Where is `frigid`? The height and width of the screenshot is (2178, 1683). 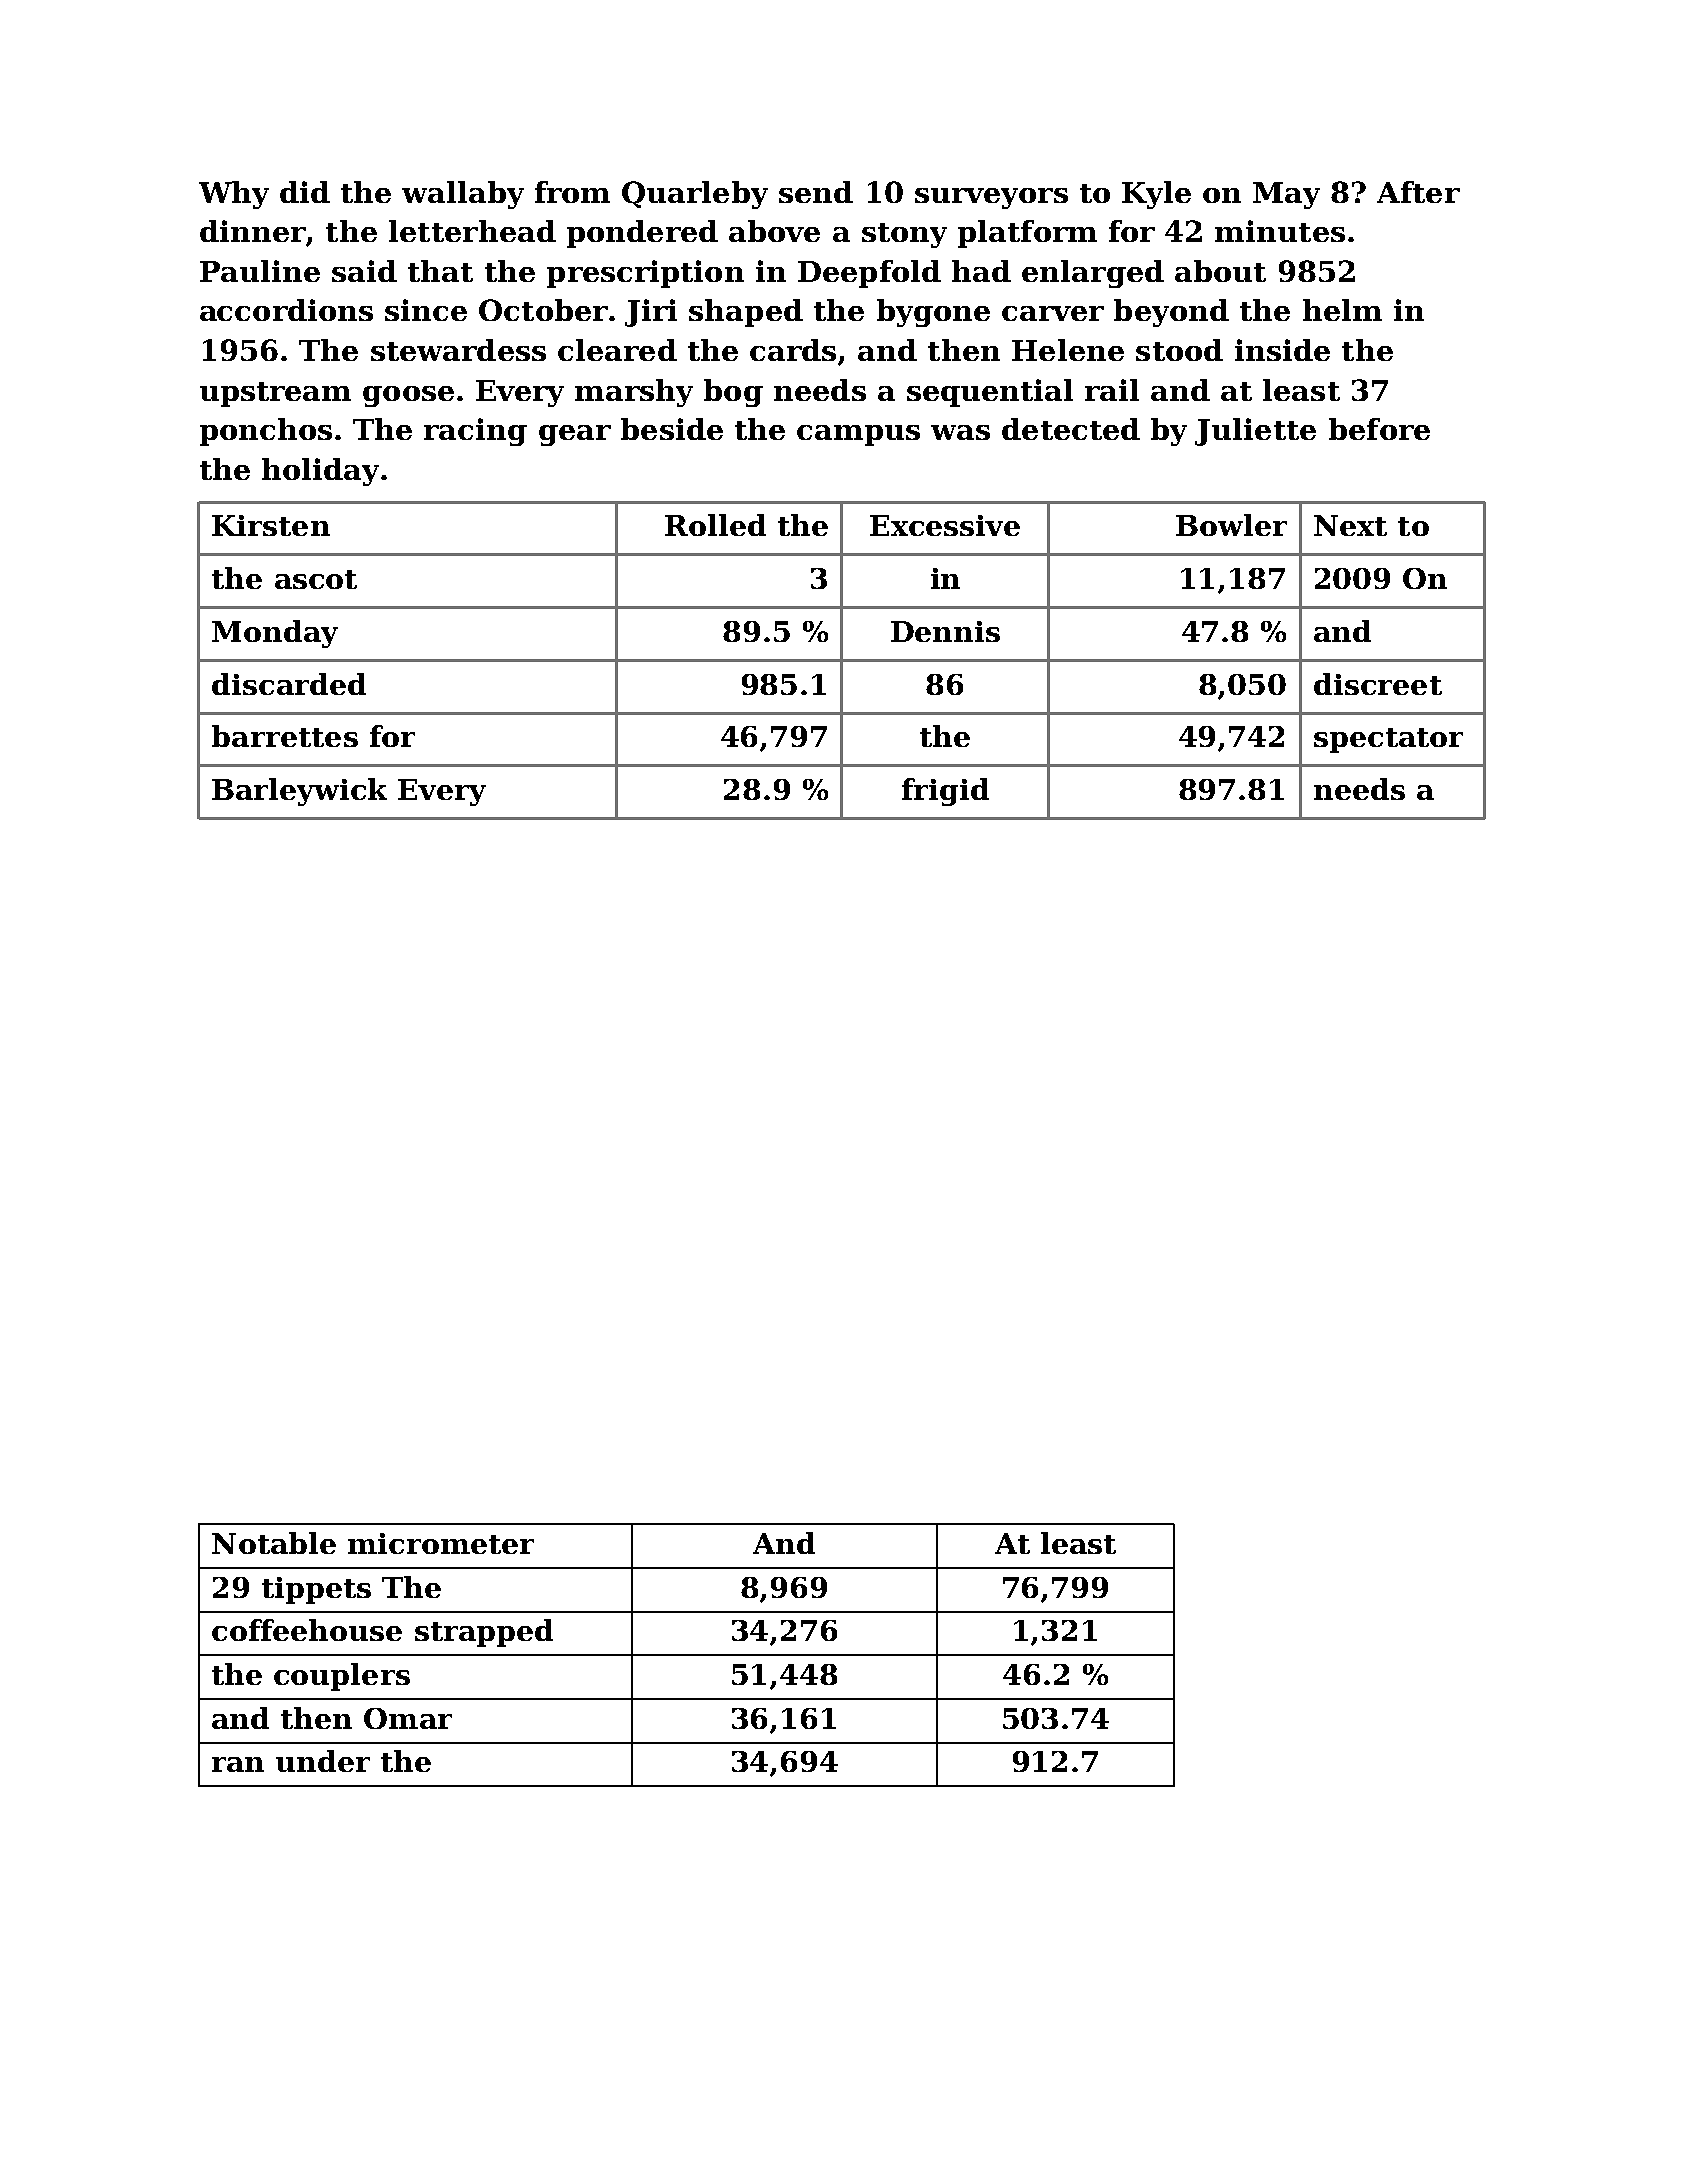 frigid is located at coordinates (945, 792).
